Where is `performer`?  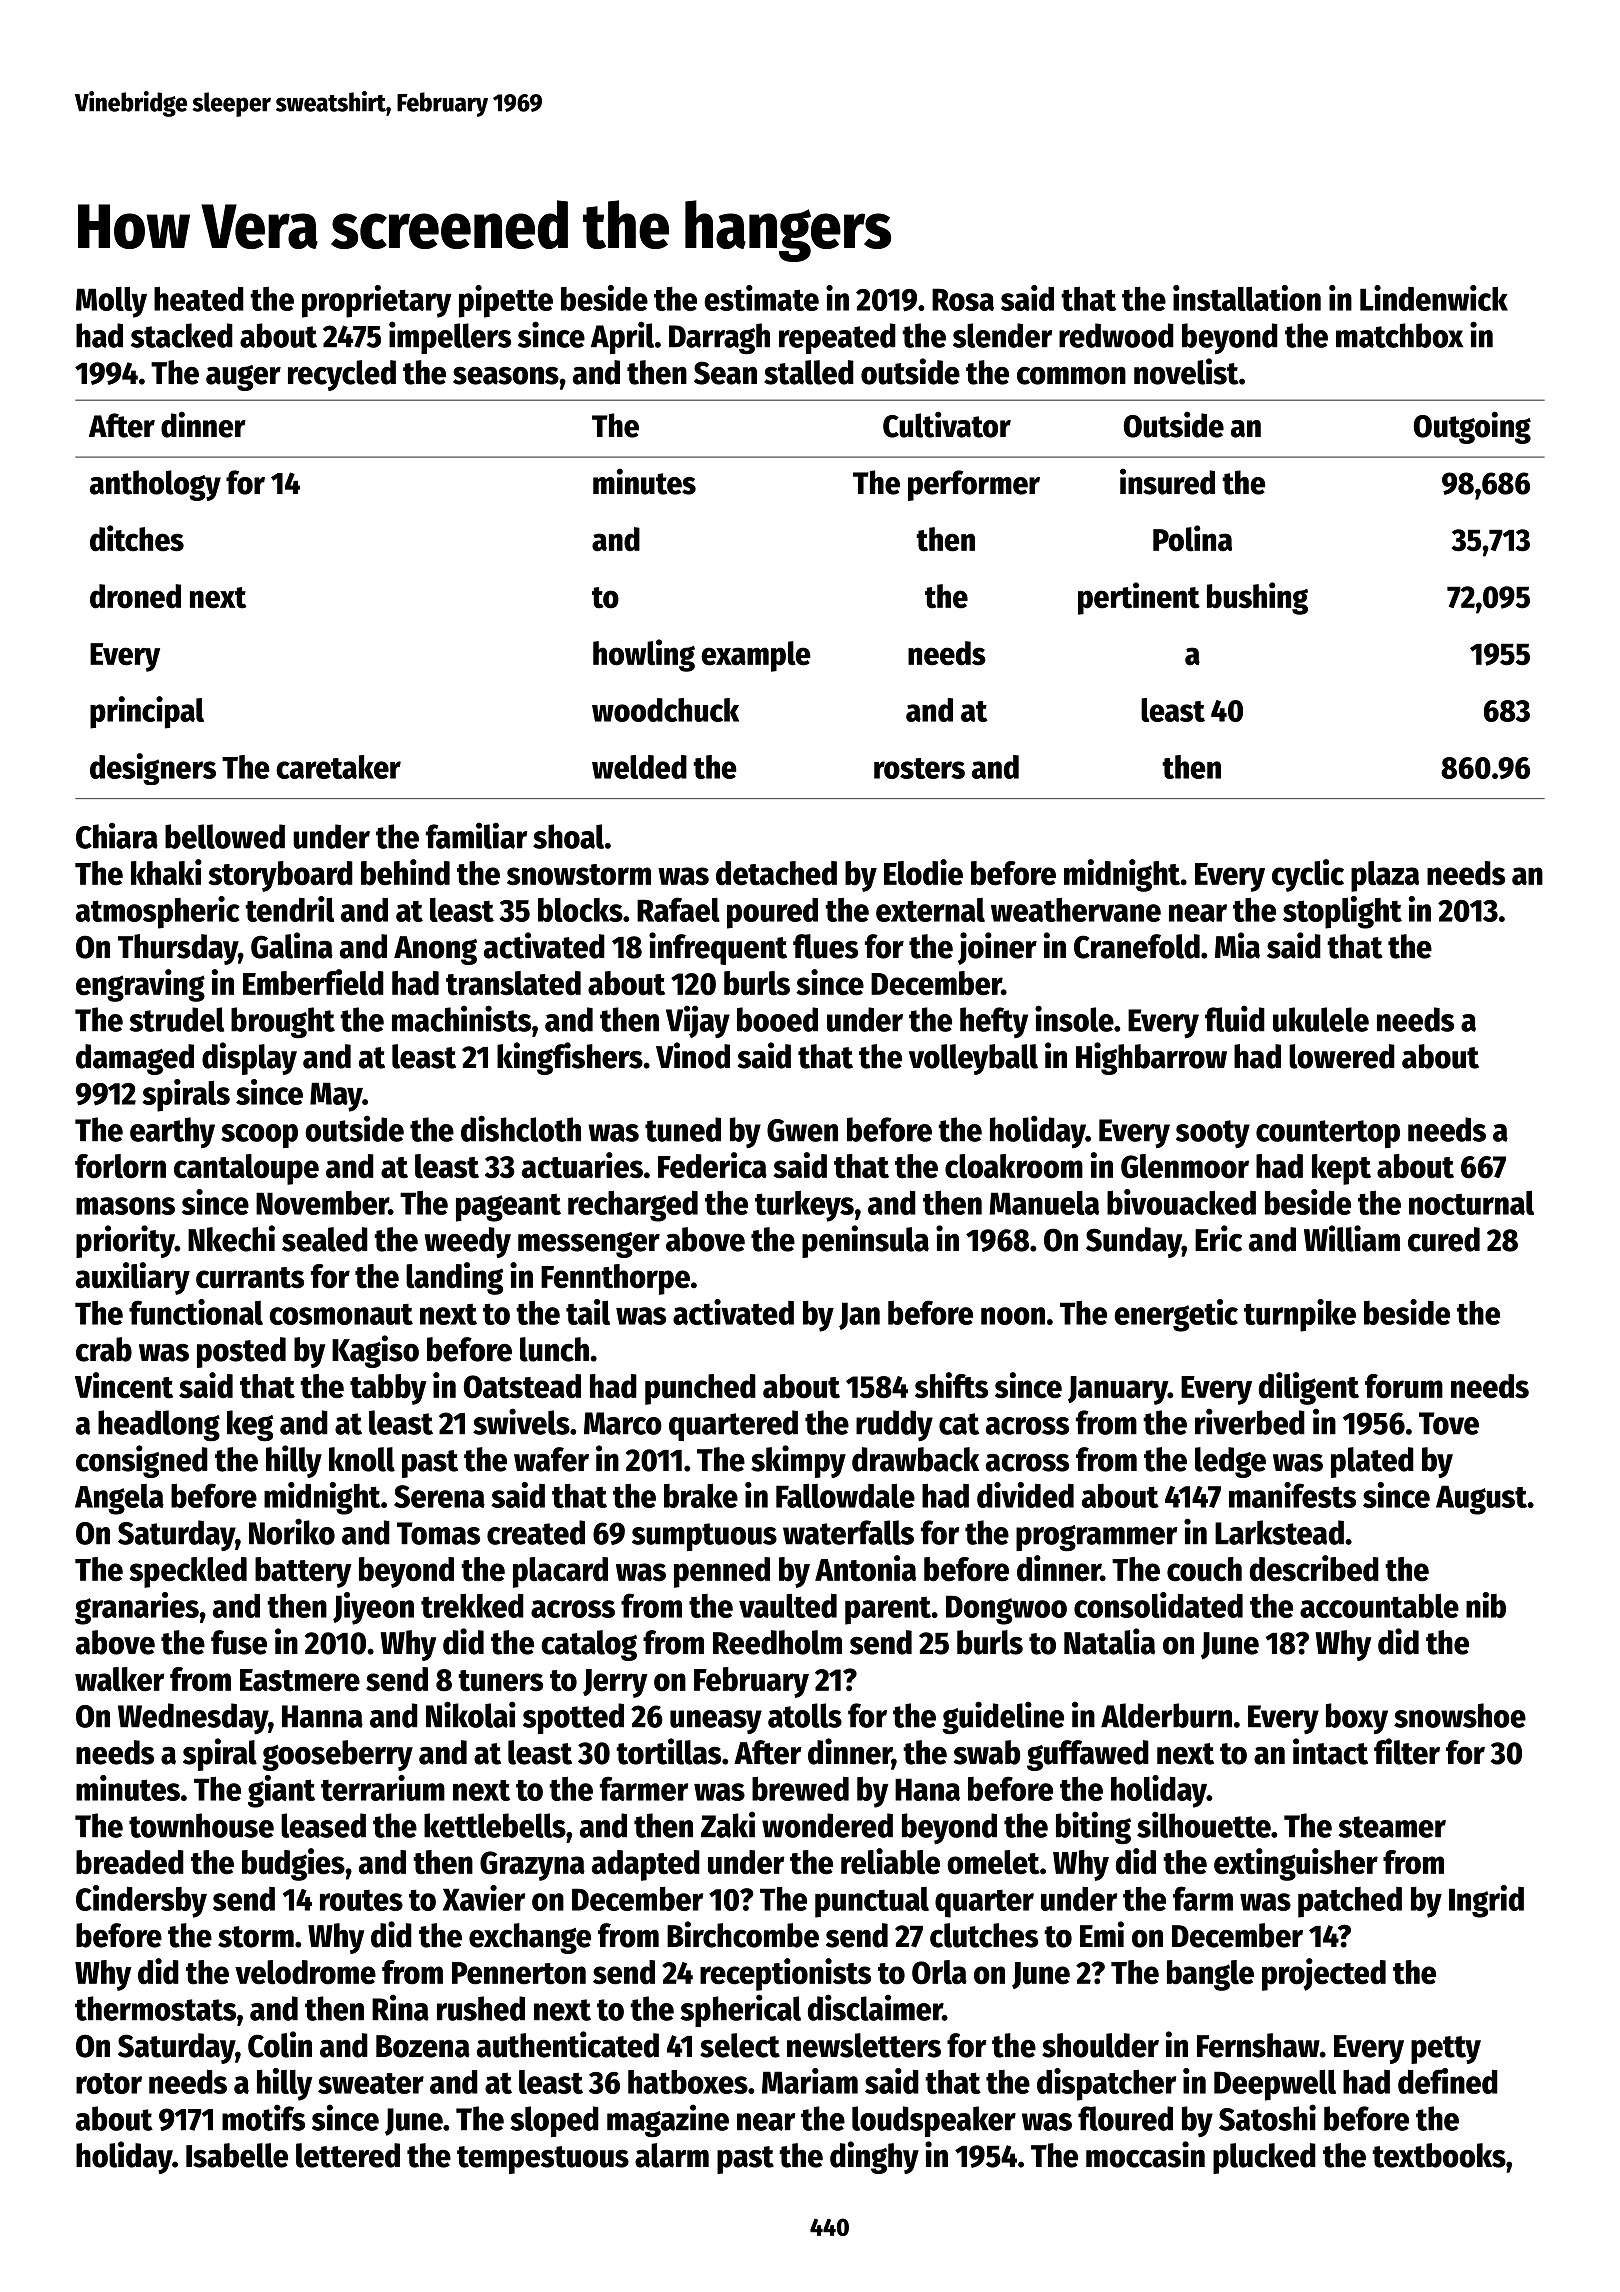
performer is located at coordinates (974, 485).
